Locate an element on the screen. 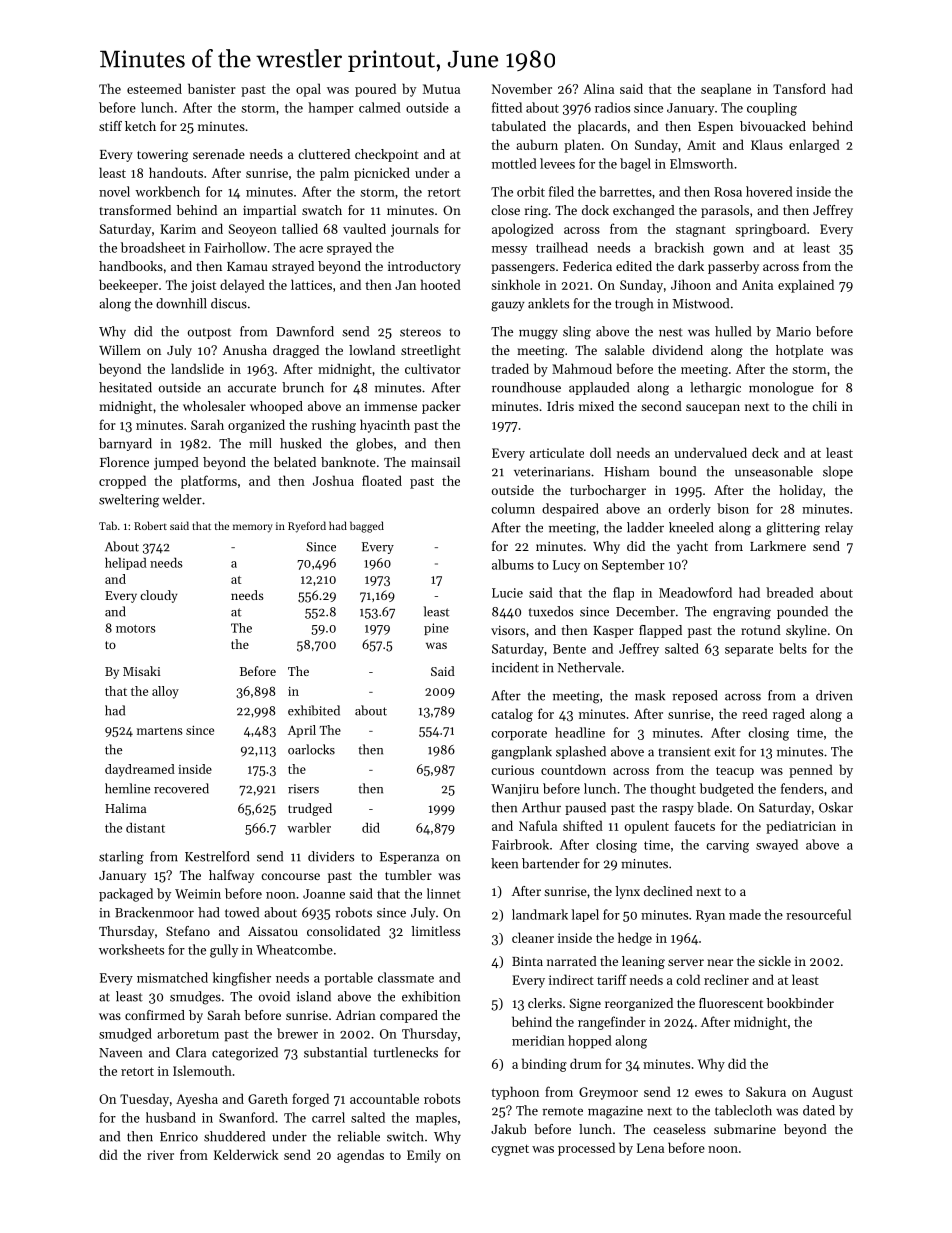 Image resolution: width=952 pixels, height=1233 pixels. bagged is located at coordinates (367, 527).
